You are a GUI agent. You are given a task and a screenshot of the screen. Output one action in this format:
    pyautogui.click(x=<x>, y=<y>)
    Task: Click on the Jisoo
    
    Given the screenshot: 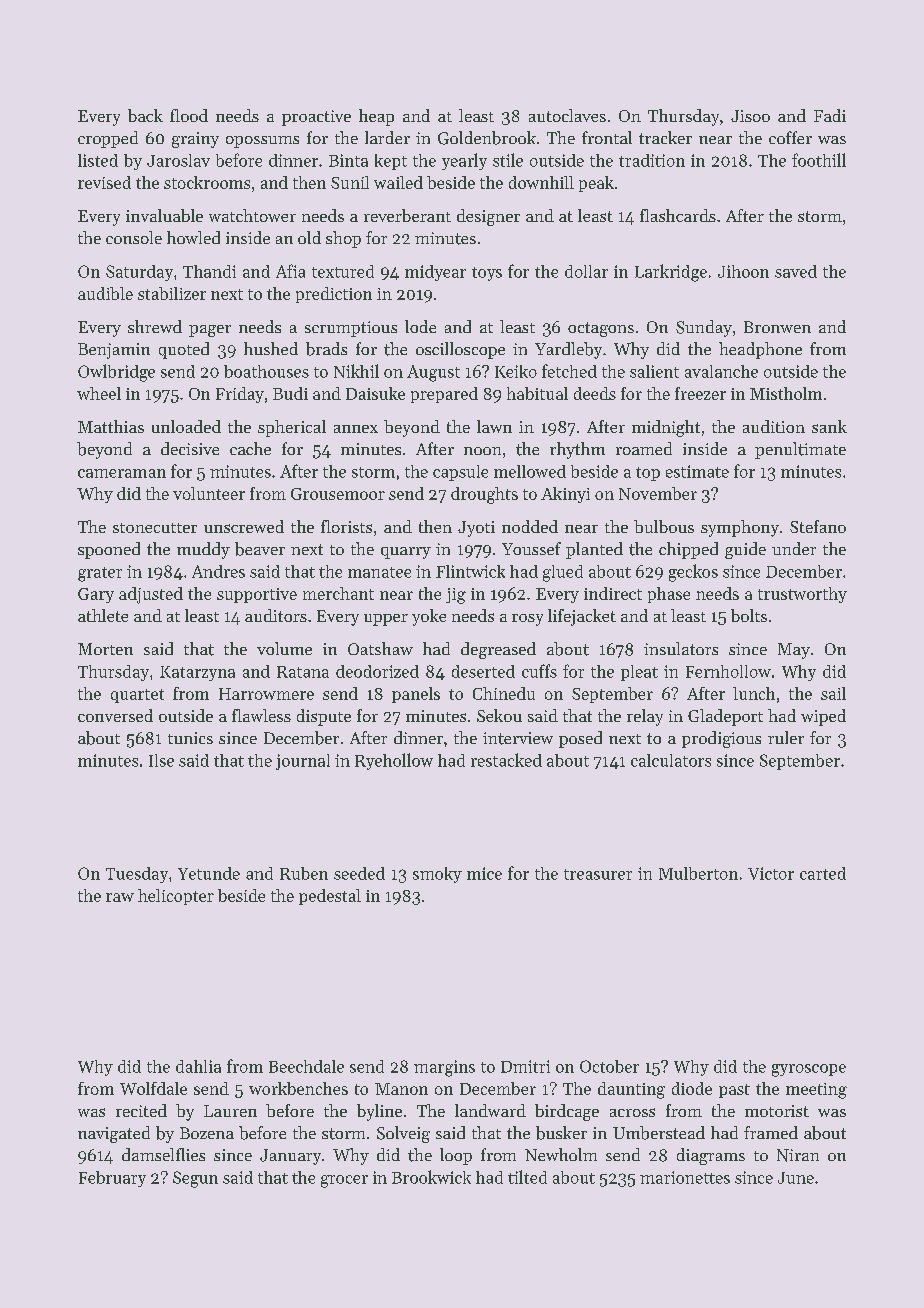 What is the action you would take?
    pyautogui.click(x=750, y=116)
